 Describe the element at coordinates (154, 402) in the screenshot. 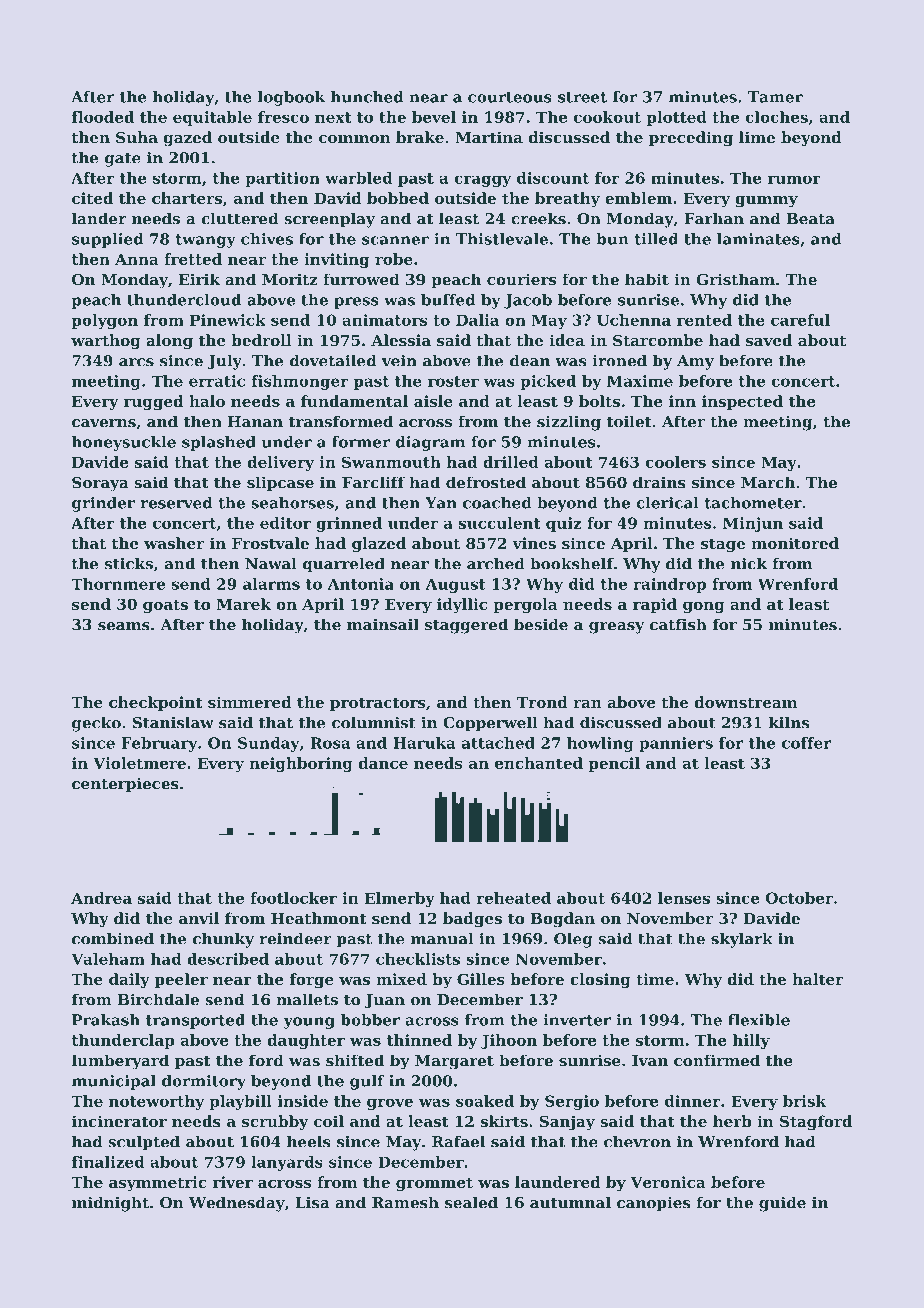

I see `rugged` at that location.
